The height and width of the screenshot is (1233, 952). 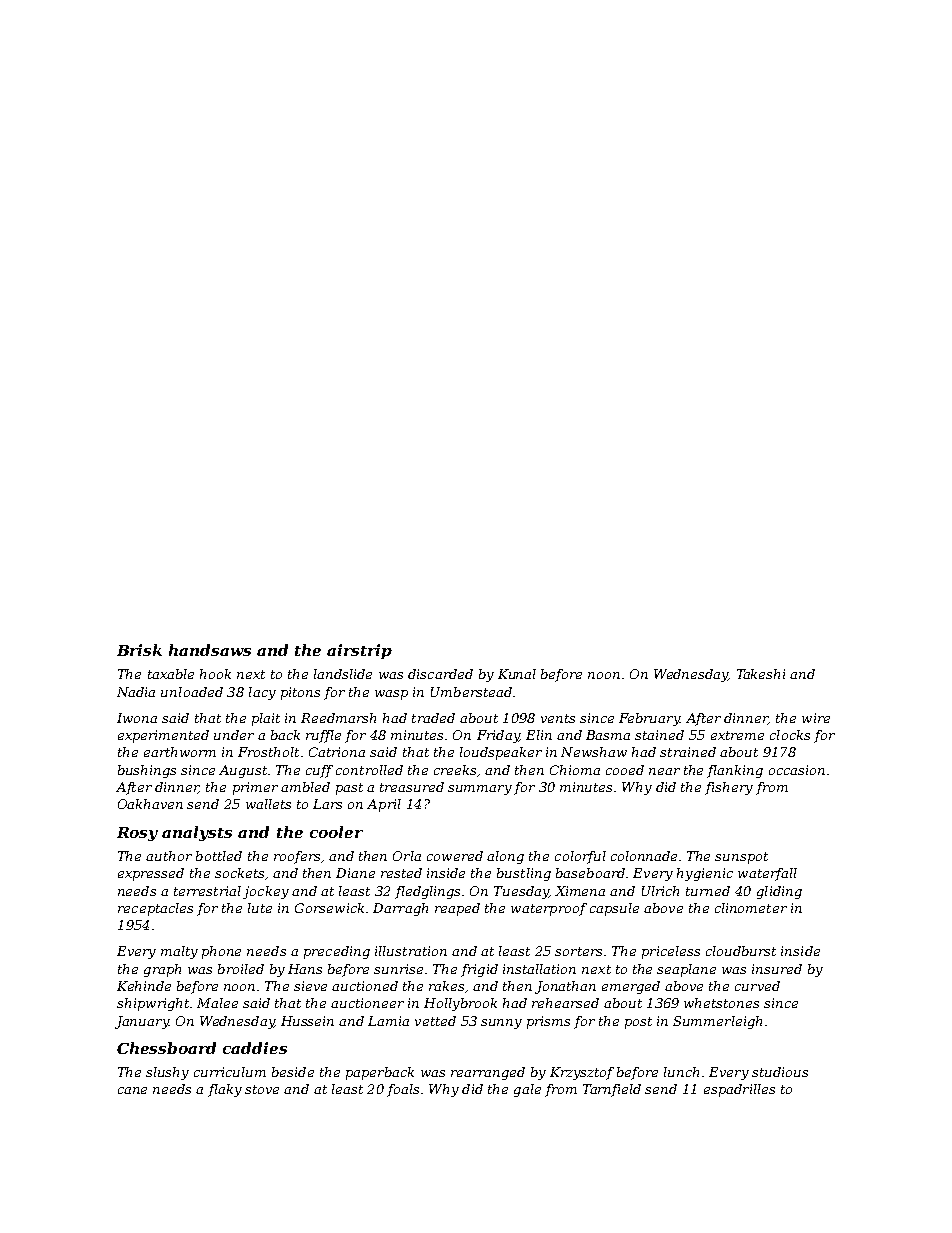 What do you see at coordinates (260, 908) in the screenshot?
I see `lute` at bounding box center [260, 908].
